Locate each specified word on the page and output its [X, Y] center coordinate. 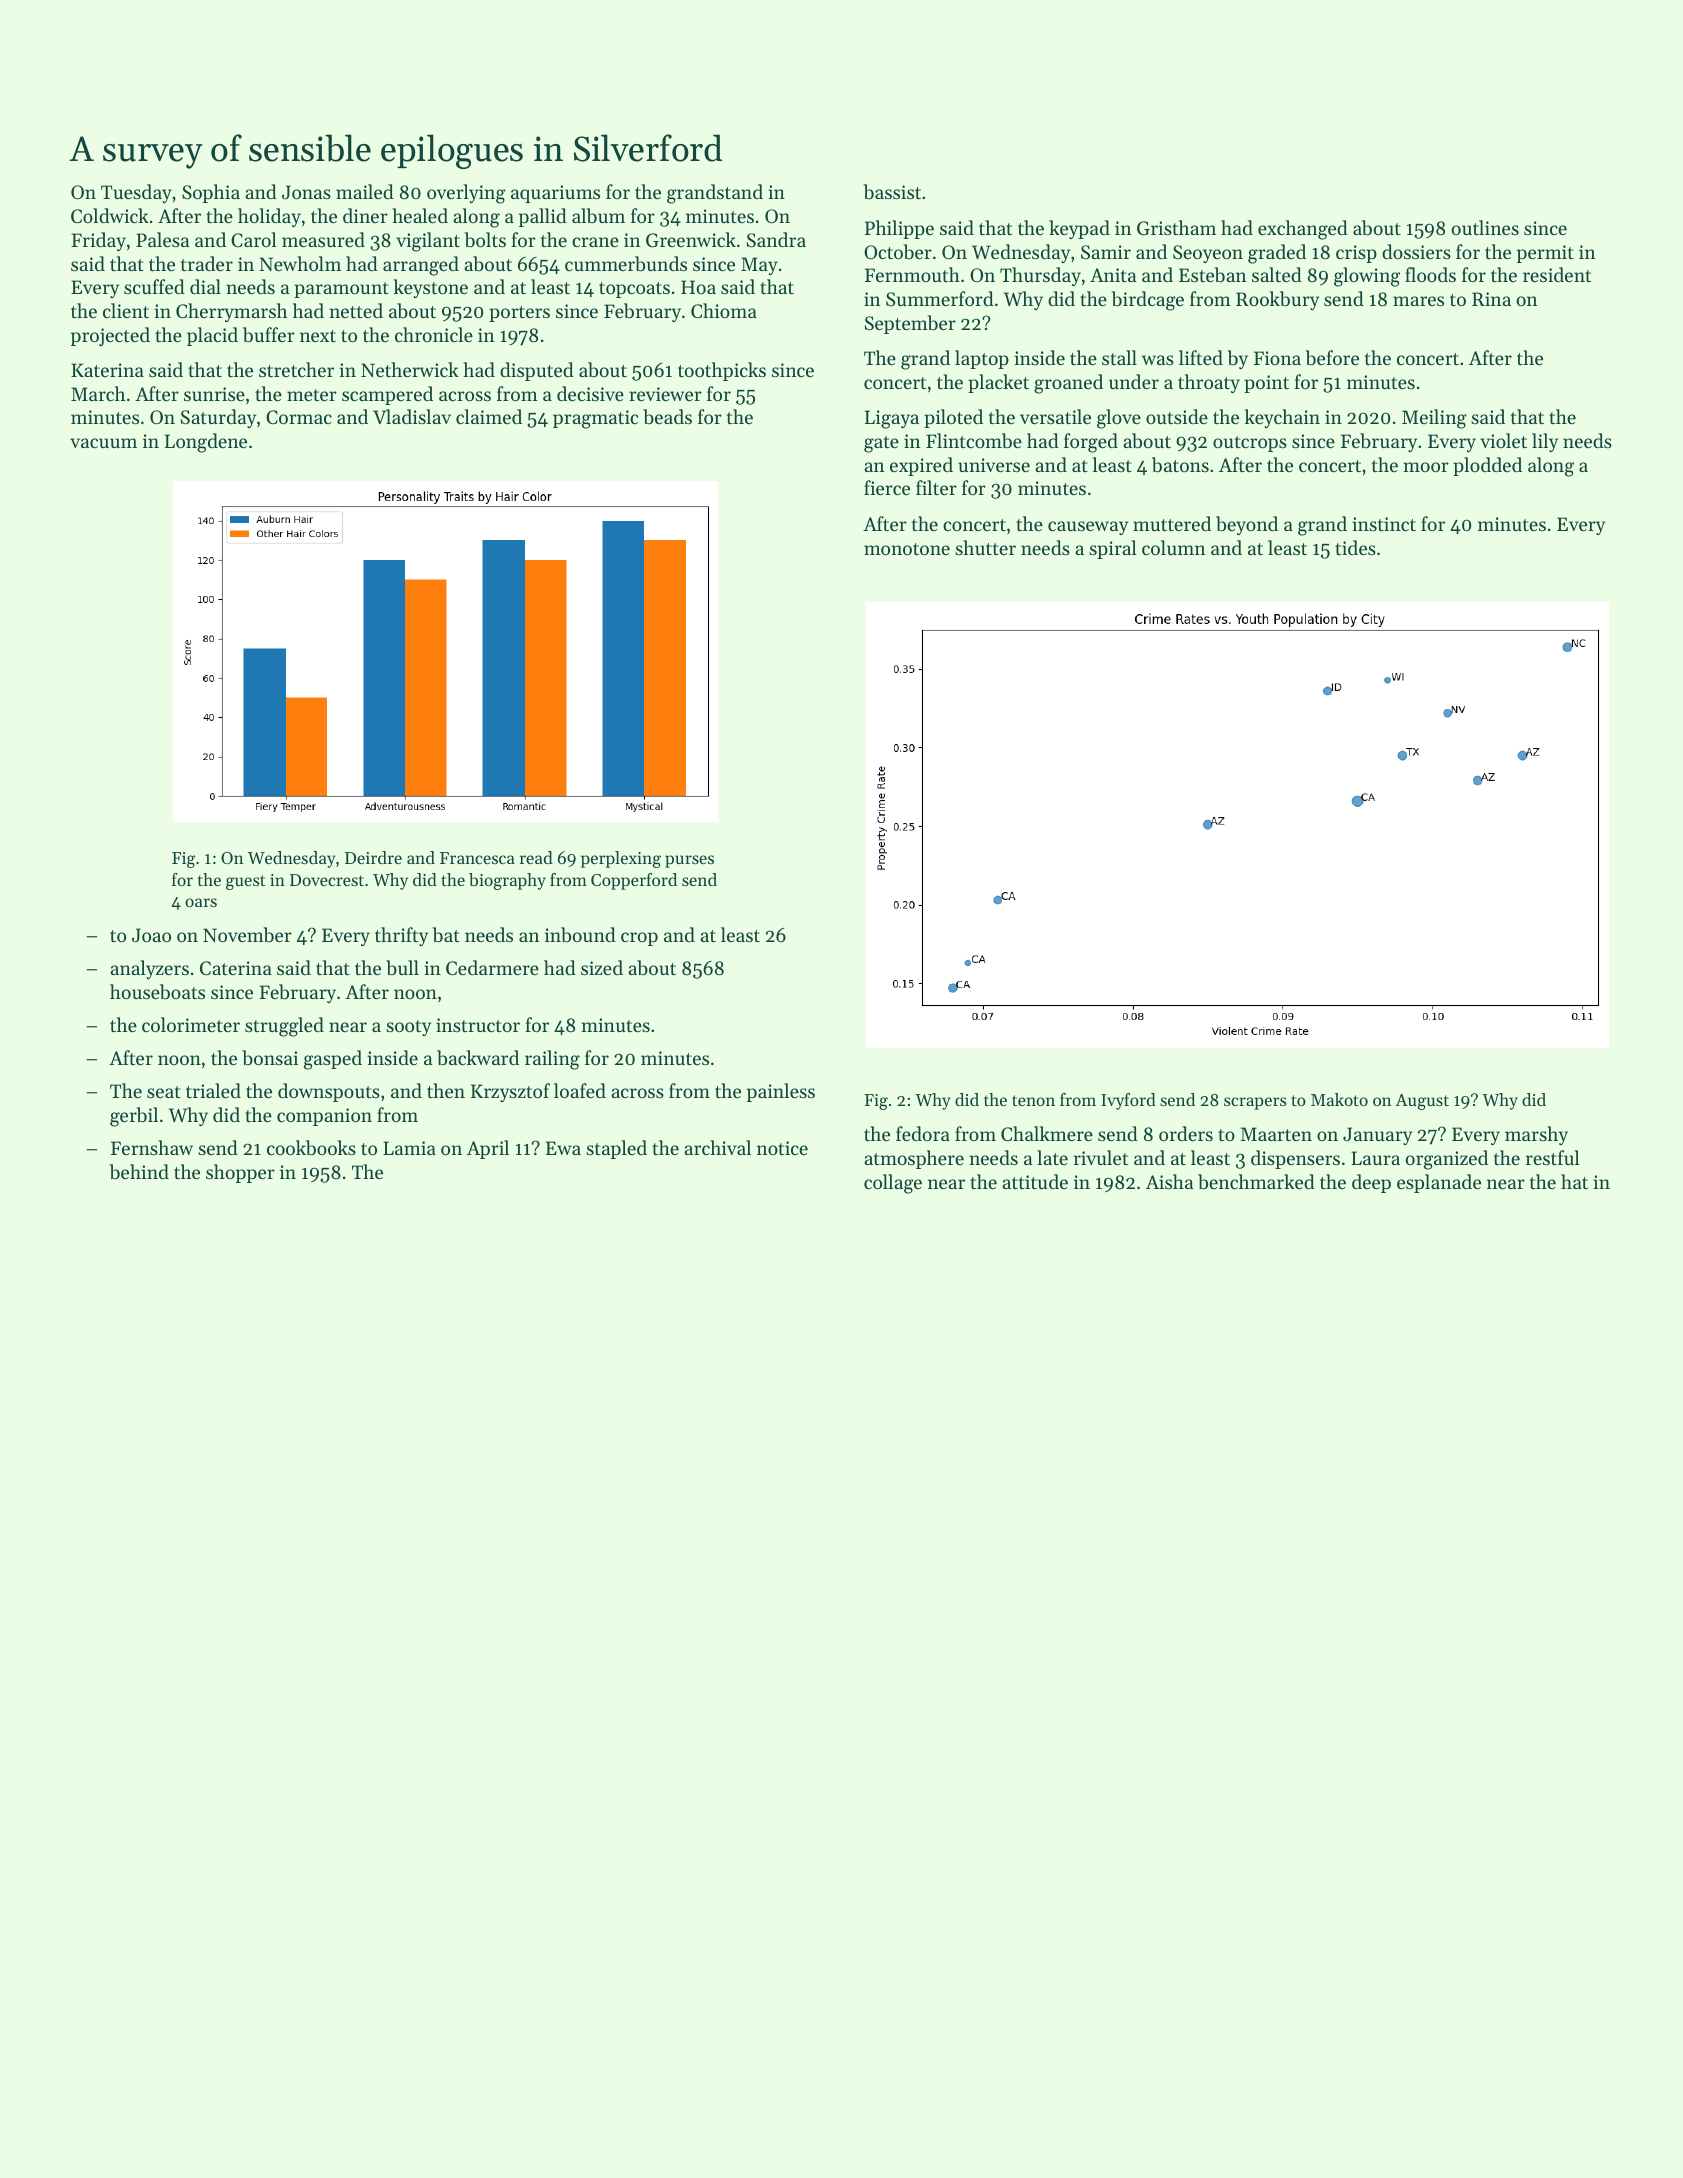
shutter [985, 547]
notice [782, 1148]
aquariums [555, 194]
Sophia [211, 193]
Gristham [1176, 228]
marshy [1536, 1135]
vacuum [103, 443]
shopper [240, 1173]
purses [689, 861]
